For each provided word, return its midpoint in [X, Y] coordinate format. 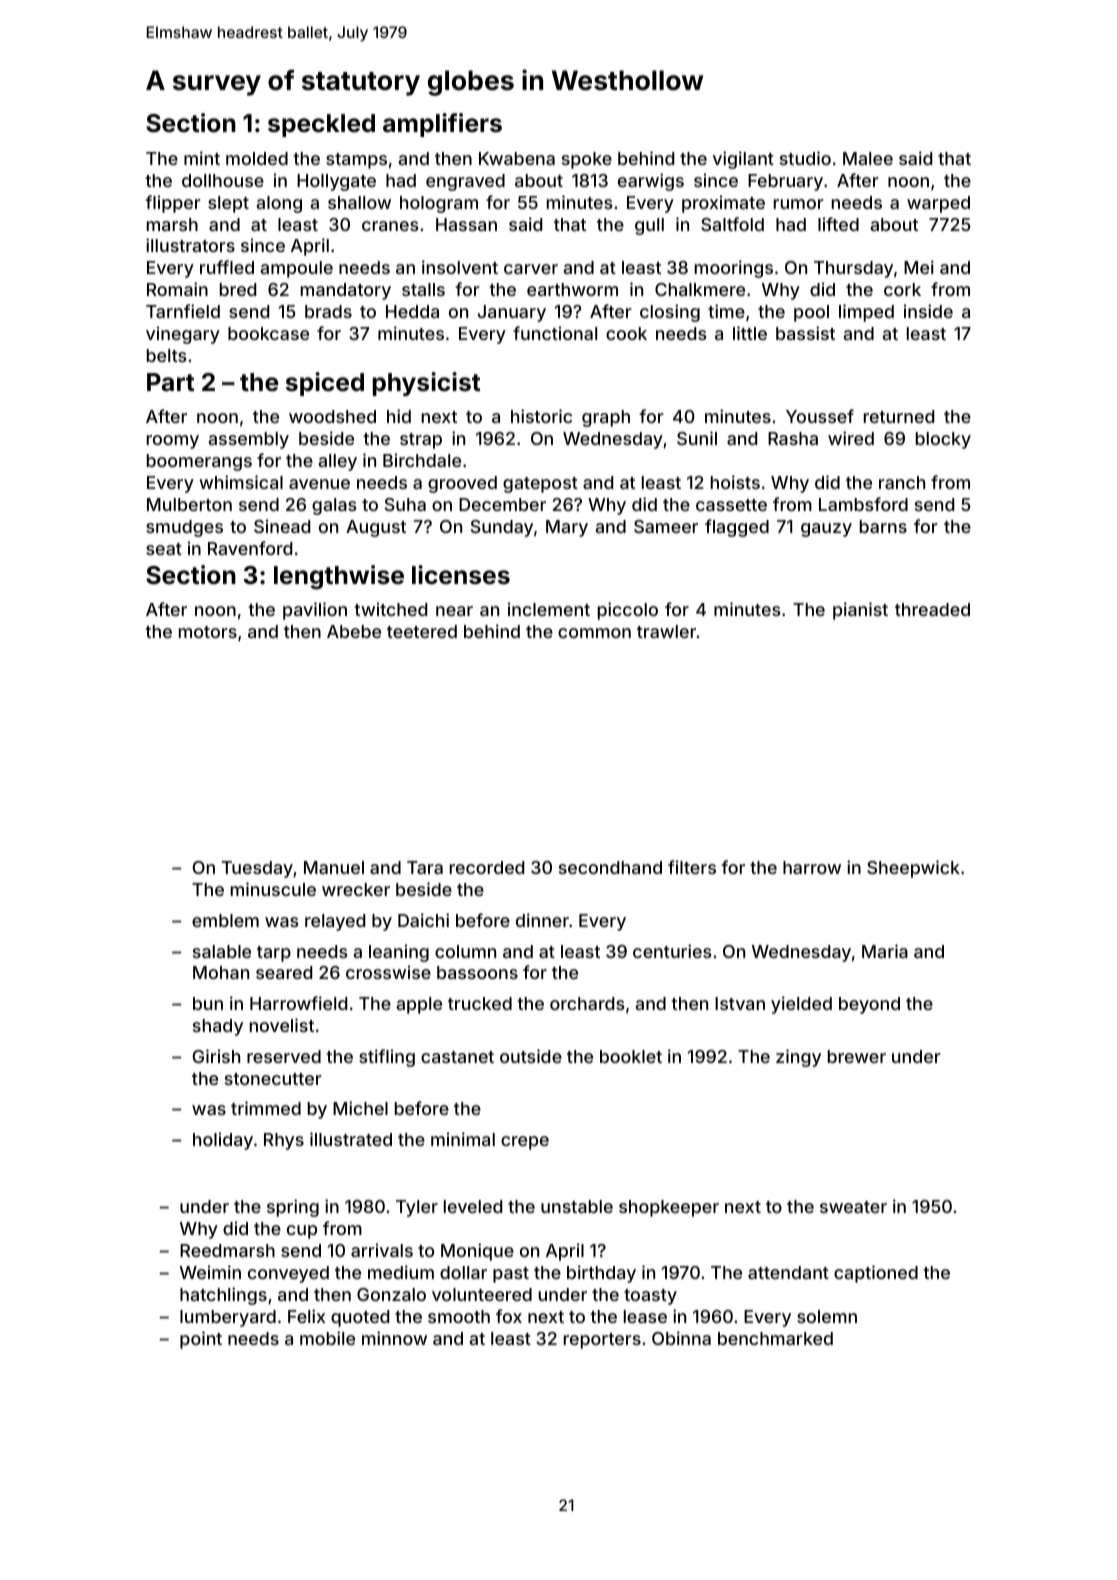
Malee [868, 158]
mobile [327, 1338]
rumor [799, 204]
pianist [860, 611]
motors [208, 632]
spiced [325, 384]
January [512, 313]
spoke [587, 160]
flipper [173, 204]
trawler [666, 631]
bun [208, 1003]
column [465, 951]
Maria [885, 951]
